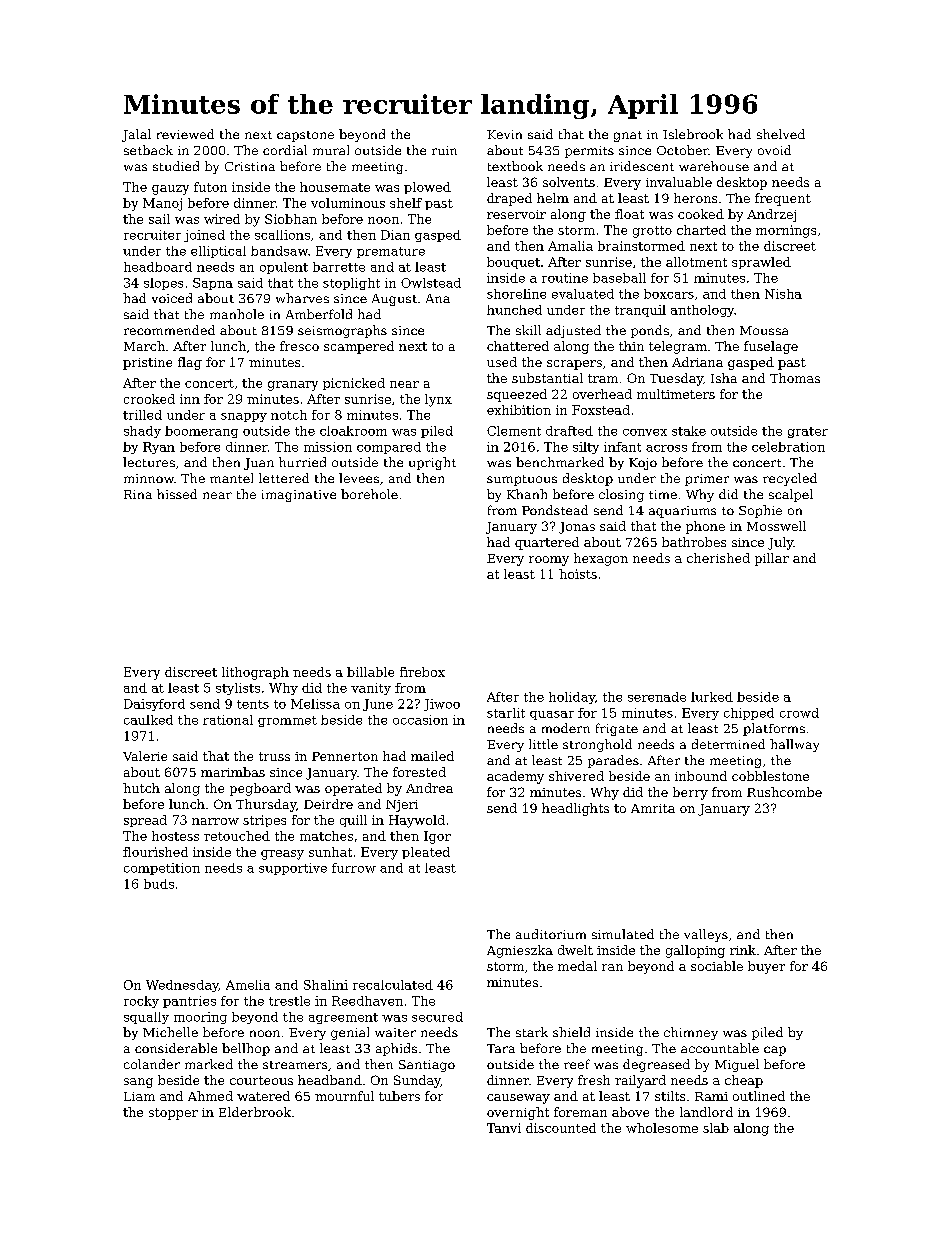 This document has width=952, height=1233. Describe the element at coordinates (764, 330) in the document. I see `Moussa` at that location.
